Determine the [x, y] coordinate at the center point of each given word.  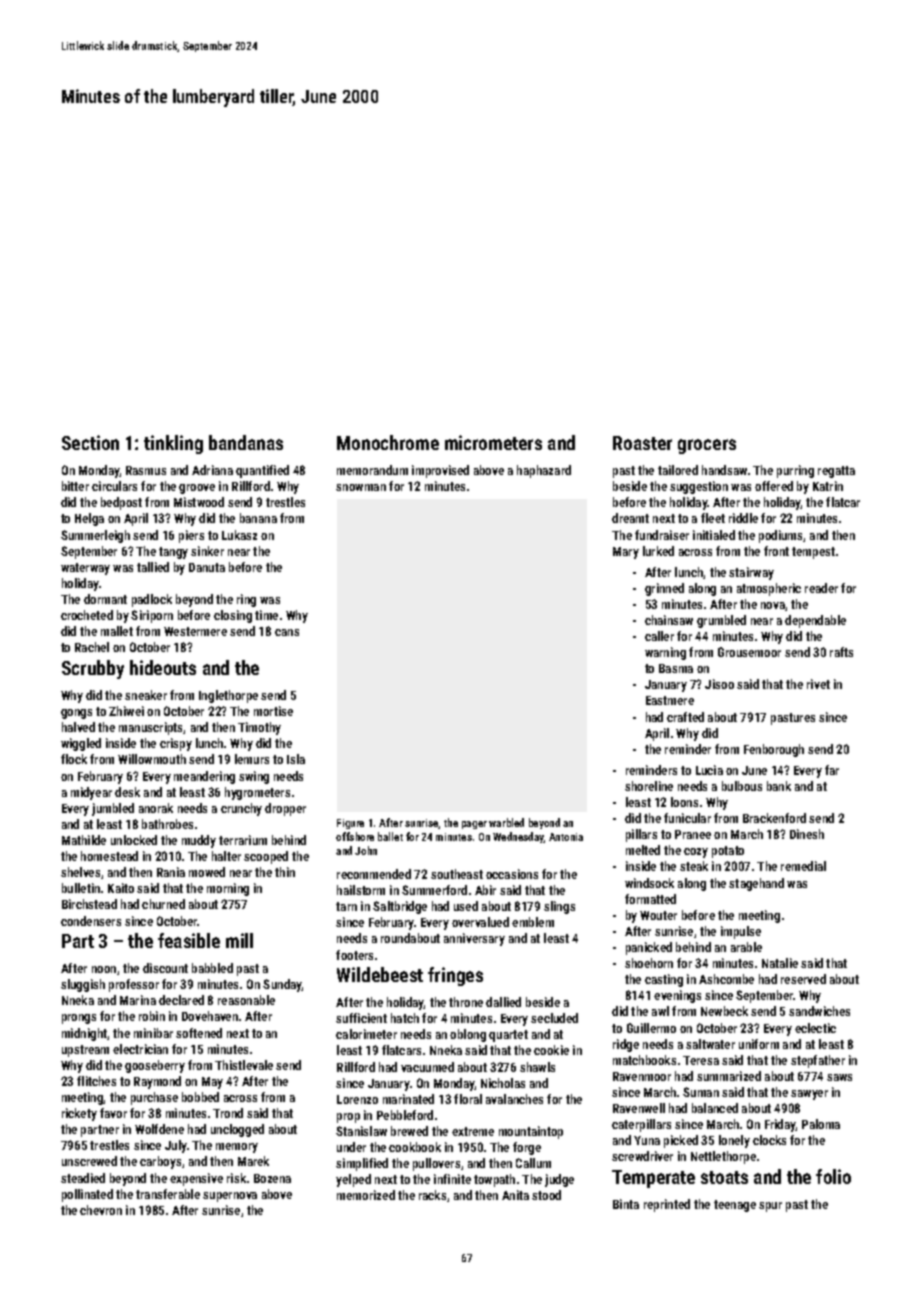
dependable [815, 621]
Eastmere [670, 700]
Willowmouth [152, 759]
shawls [537, 1067]
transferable [168, 1194]
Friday [780, 1125]
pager [474, 825]
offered [774, 486]
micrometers [493, 442]
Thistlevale [244, 1065]
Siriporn [152, 616]
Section [90, 442]
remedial [803, 866]
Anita [515, 1195]
